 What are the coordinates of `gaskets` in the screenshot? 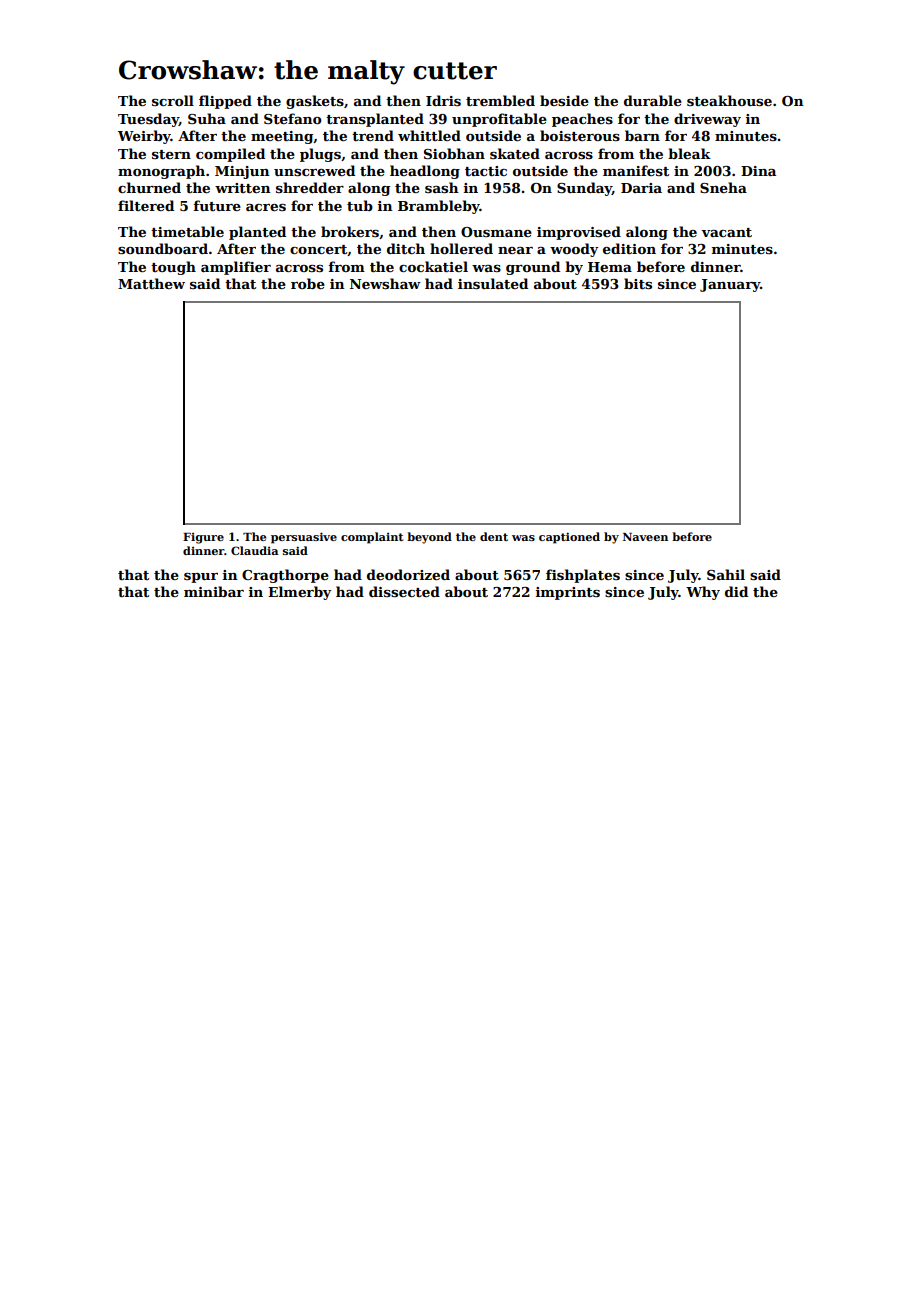 It's located at (315, 102).
